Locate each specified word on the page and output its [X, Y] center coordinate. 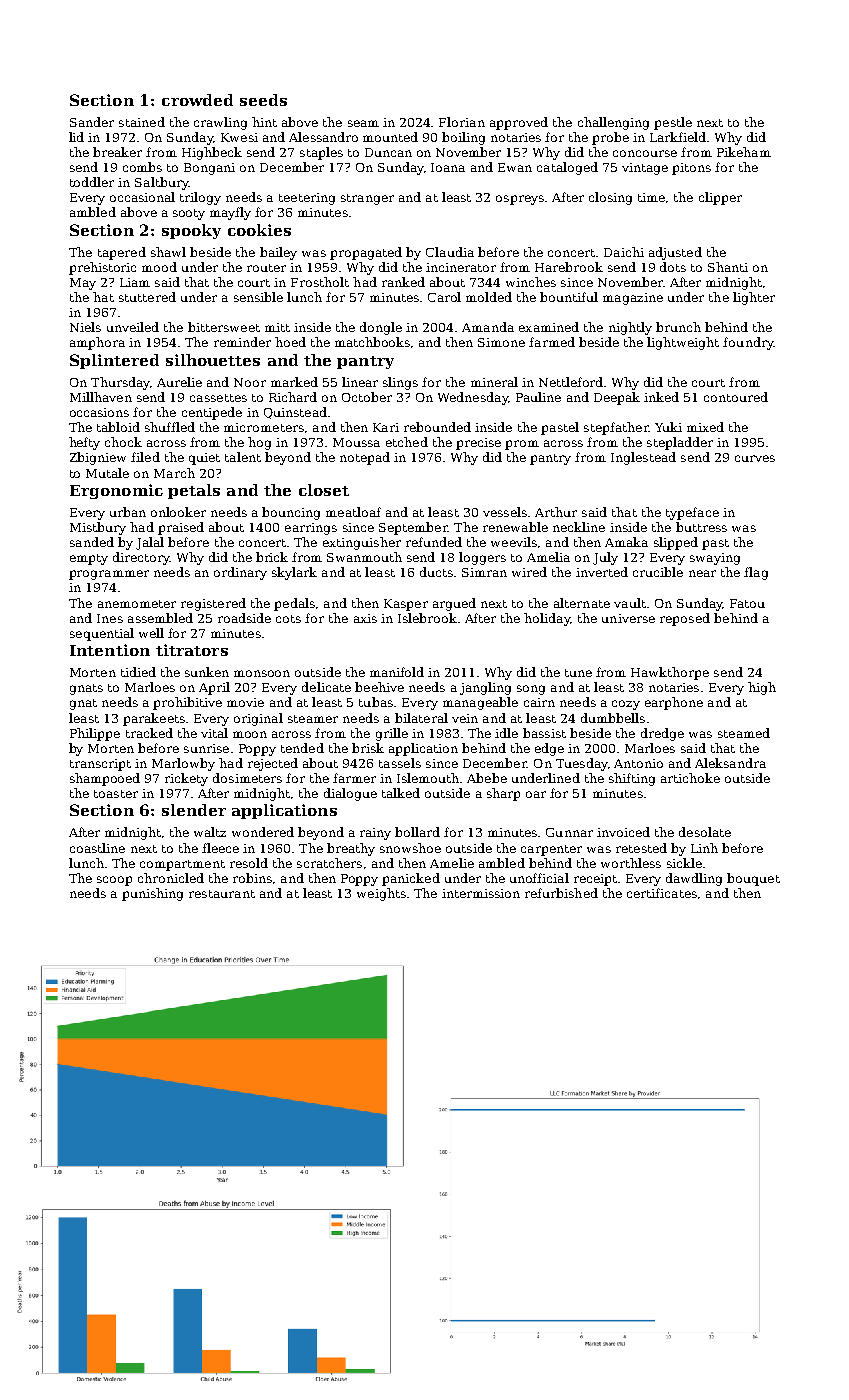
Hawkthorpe [670, 673]
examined [549, 327]
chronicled [171, 878]
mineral [494, 382]
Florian [462, 122]
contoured [736, 397]
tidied [138, 672]
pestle [673, 123]
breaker [117, 152]
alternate [582, 603]
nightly [630, 328]
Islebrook [427, 618]
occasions [99, 412]
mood [159, 267]
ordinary [240, 573]
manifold [397, 672]
